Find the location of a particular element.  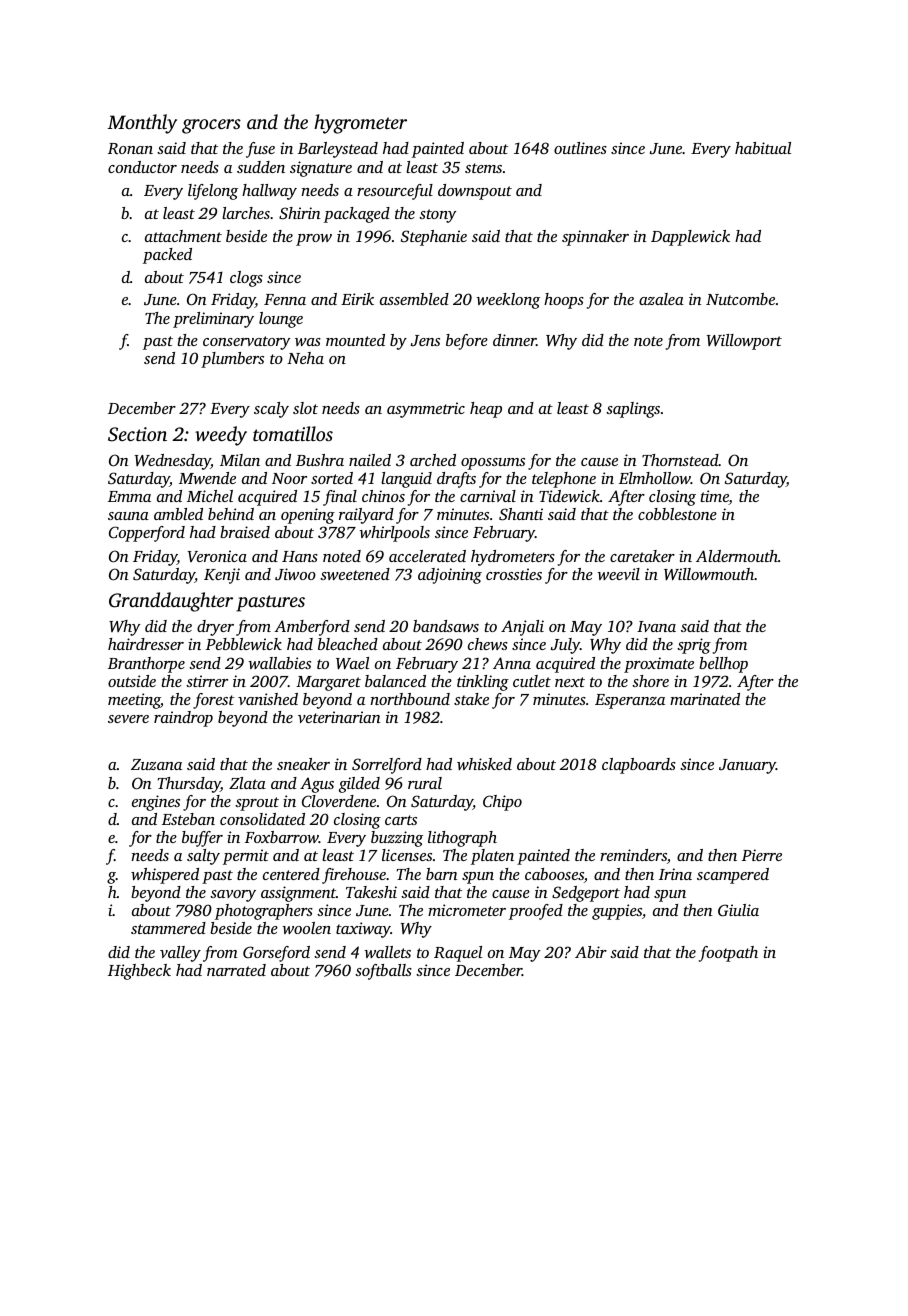

gilded is located at coordinates (359, 785).
